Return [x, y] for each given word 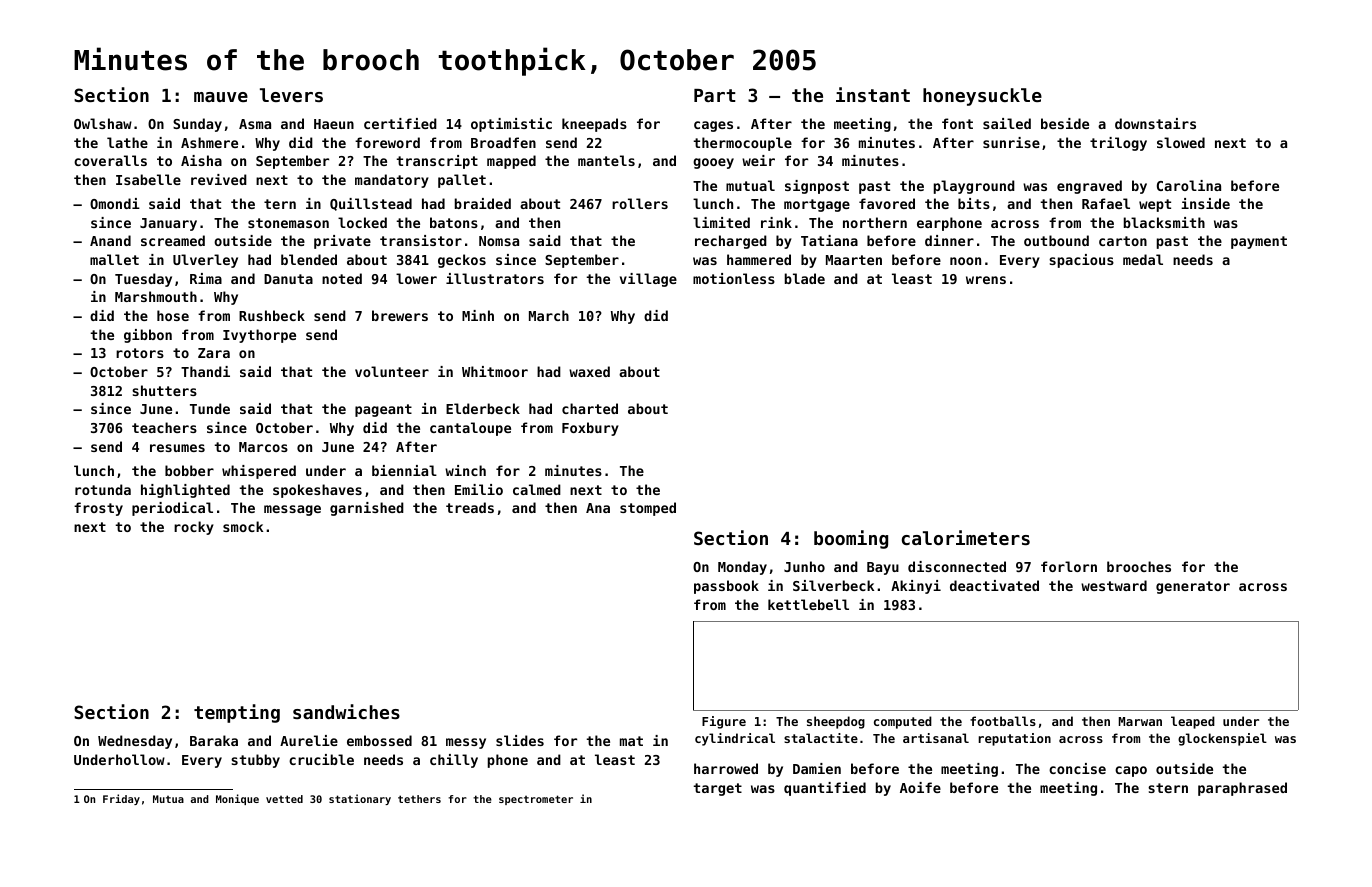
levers [291, 95]
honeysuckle [982, 97]
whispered [259, 472]
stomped [648, 509]
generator [1193, 587]
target [717, 789]
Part [715, 95]
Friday [121, 799]
